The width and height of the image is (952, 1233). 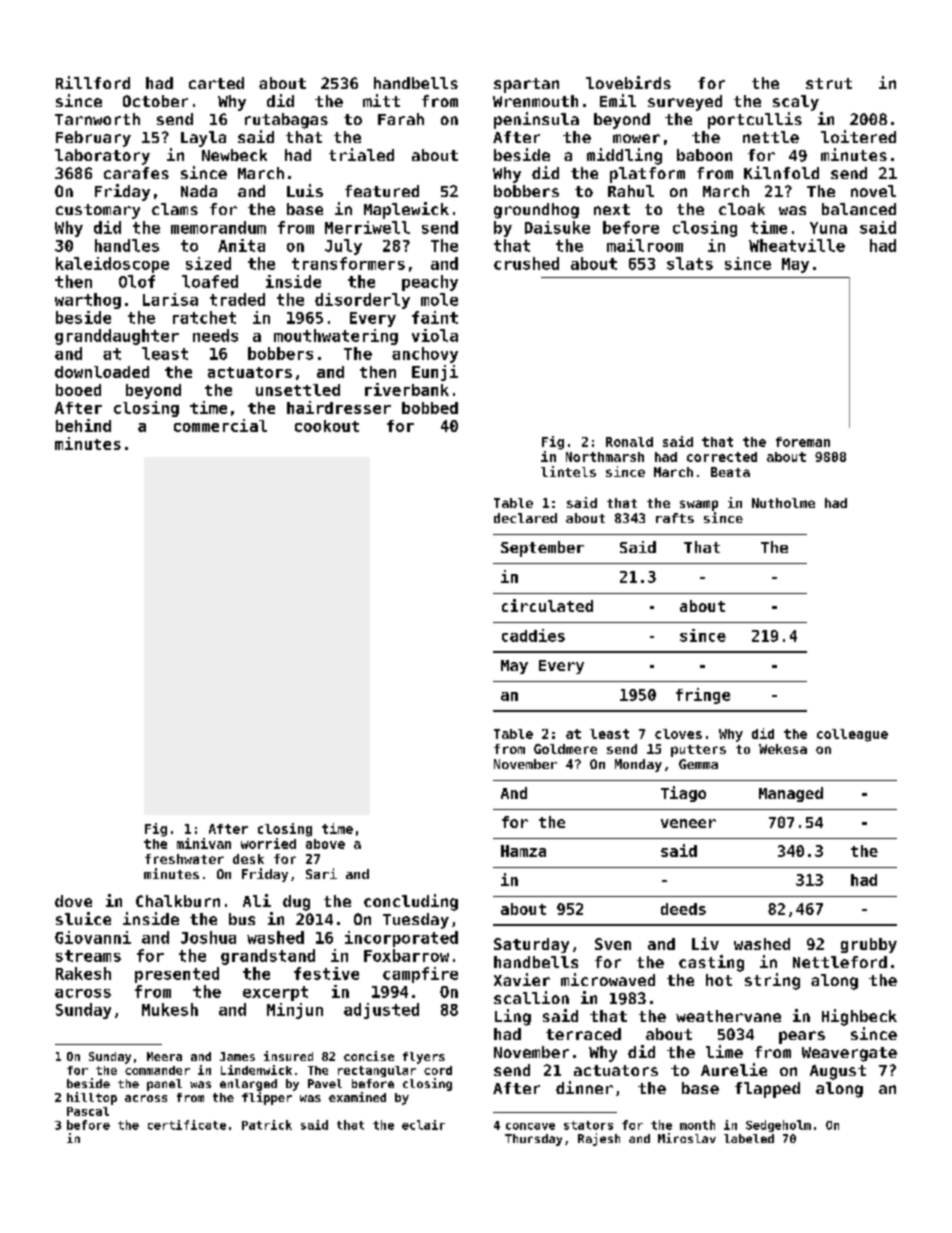 What do you see at coordinates (406, 955) in the image?
I see `Foxbarrow` at bounding box center [406, 955].
